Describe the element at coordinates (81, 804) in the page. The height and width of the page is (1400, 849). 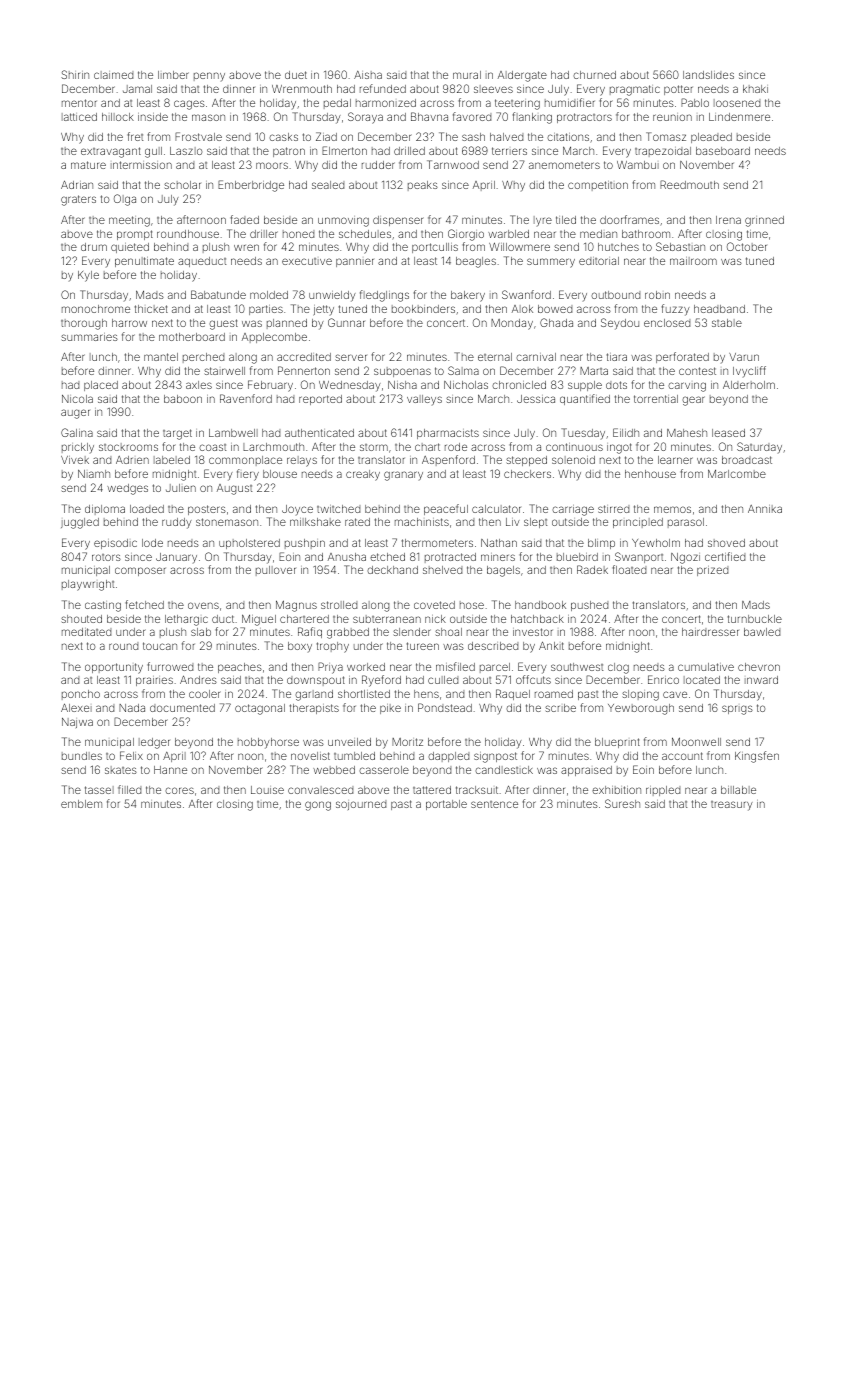
I see `emblem` at that location.
